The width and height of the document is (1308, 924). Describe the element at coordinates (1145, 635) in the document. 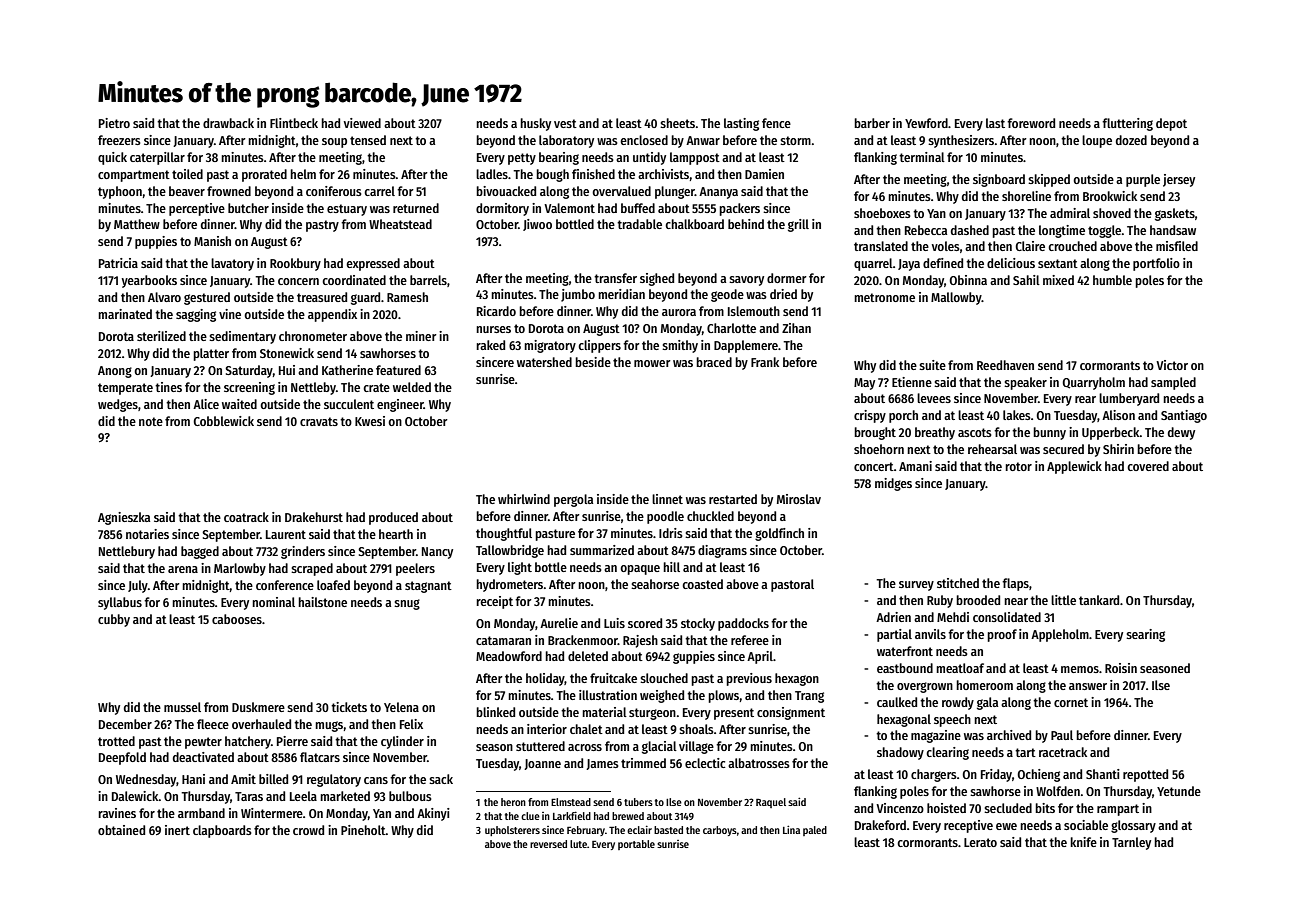

I see `searing` at that location.
